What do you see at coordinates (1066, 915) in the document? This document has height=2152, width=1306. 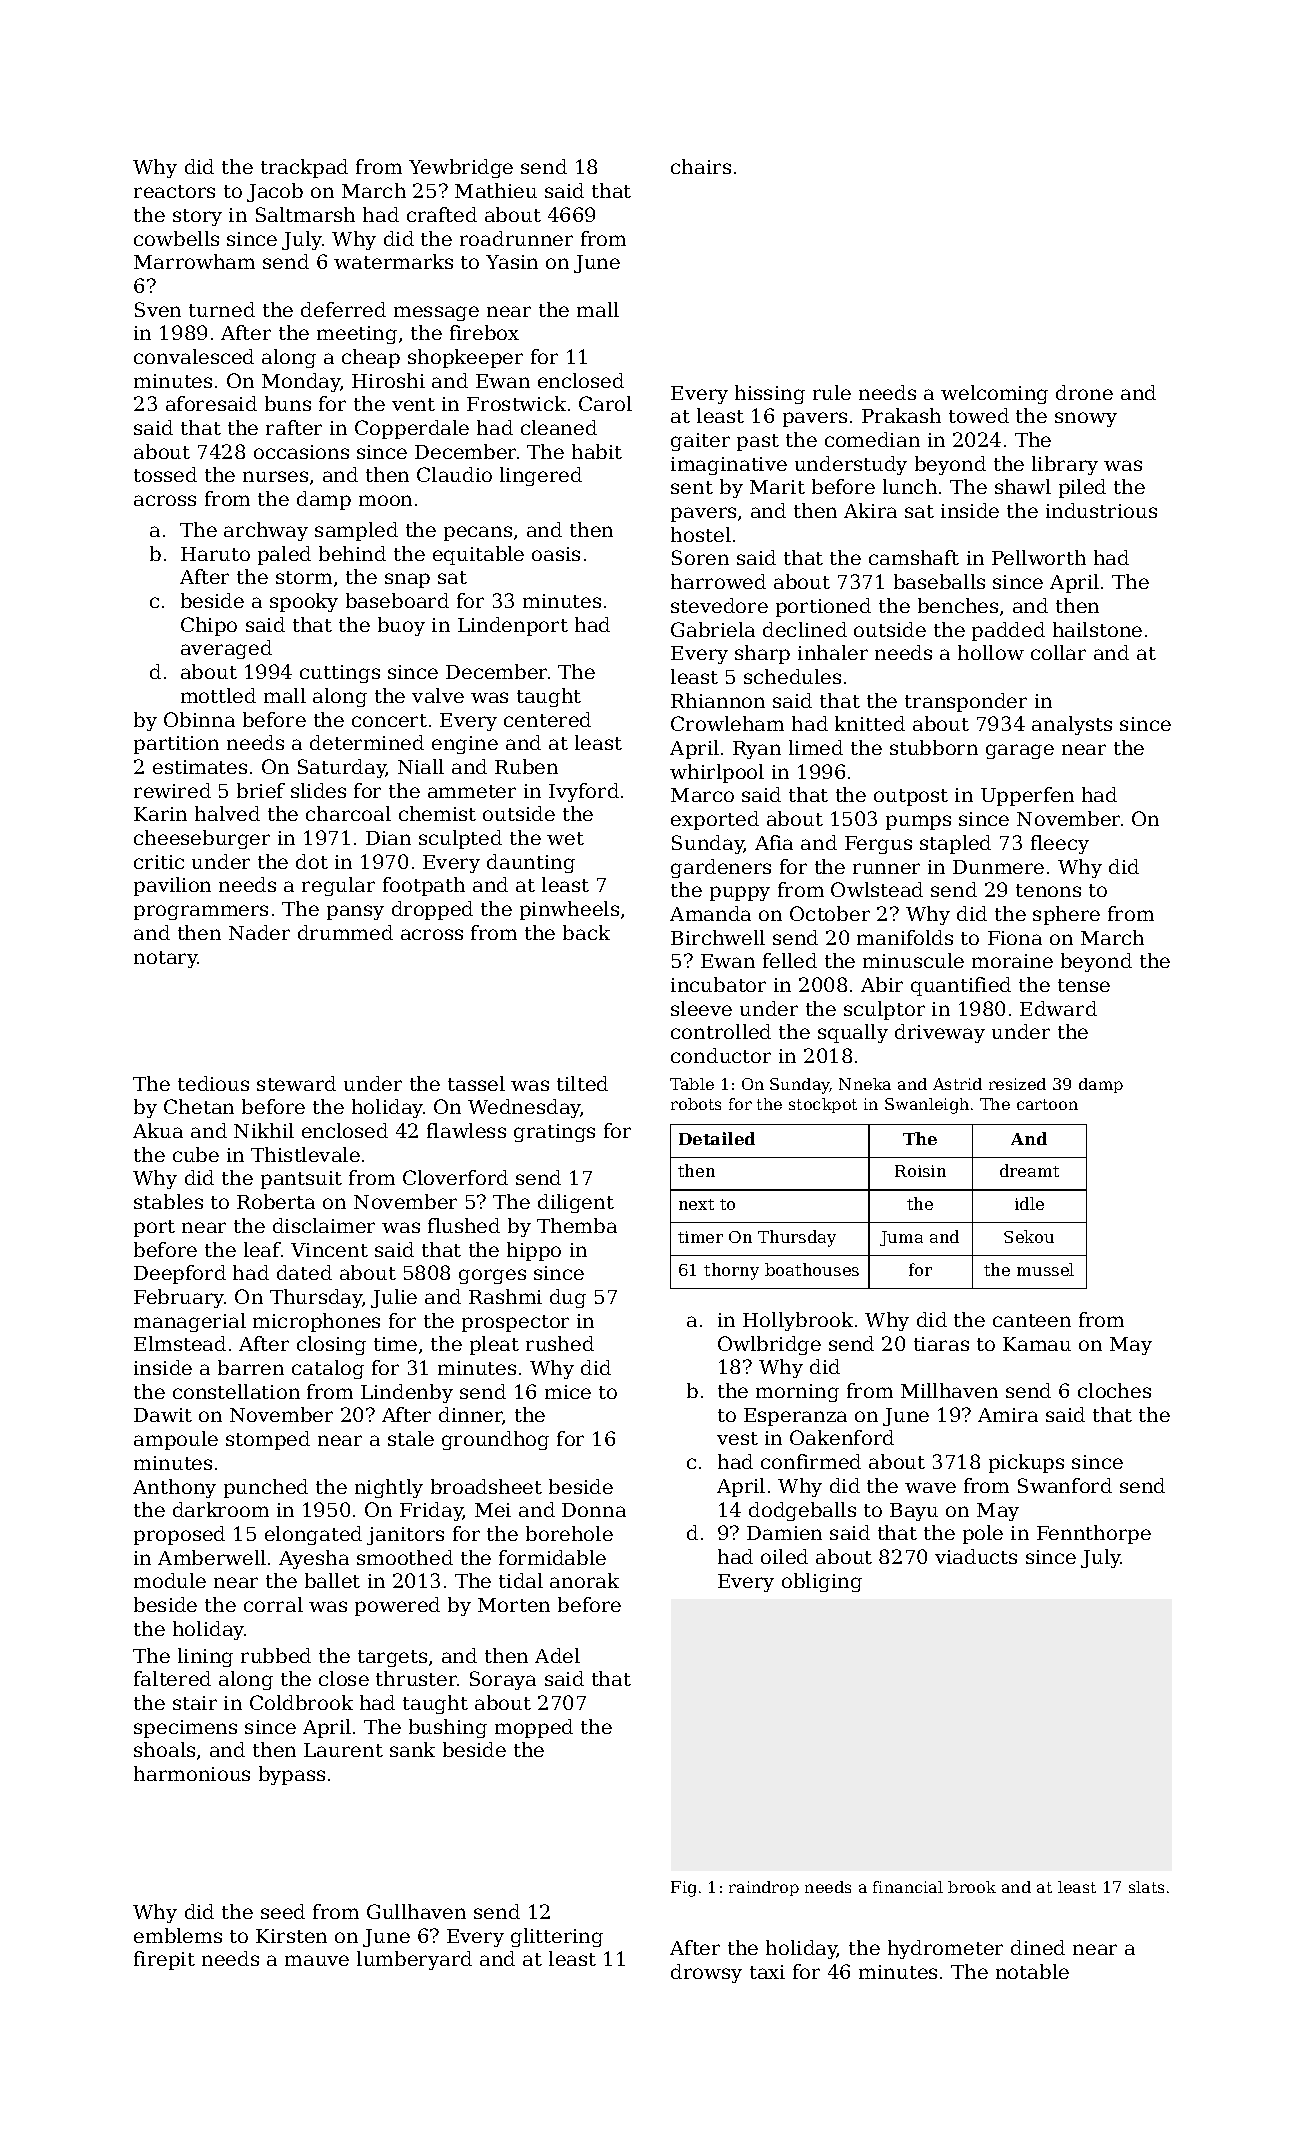 I see `sphere` at bounding box center [1066, 915].
